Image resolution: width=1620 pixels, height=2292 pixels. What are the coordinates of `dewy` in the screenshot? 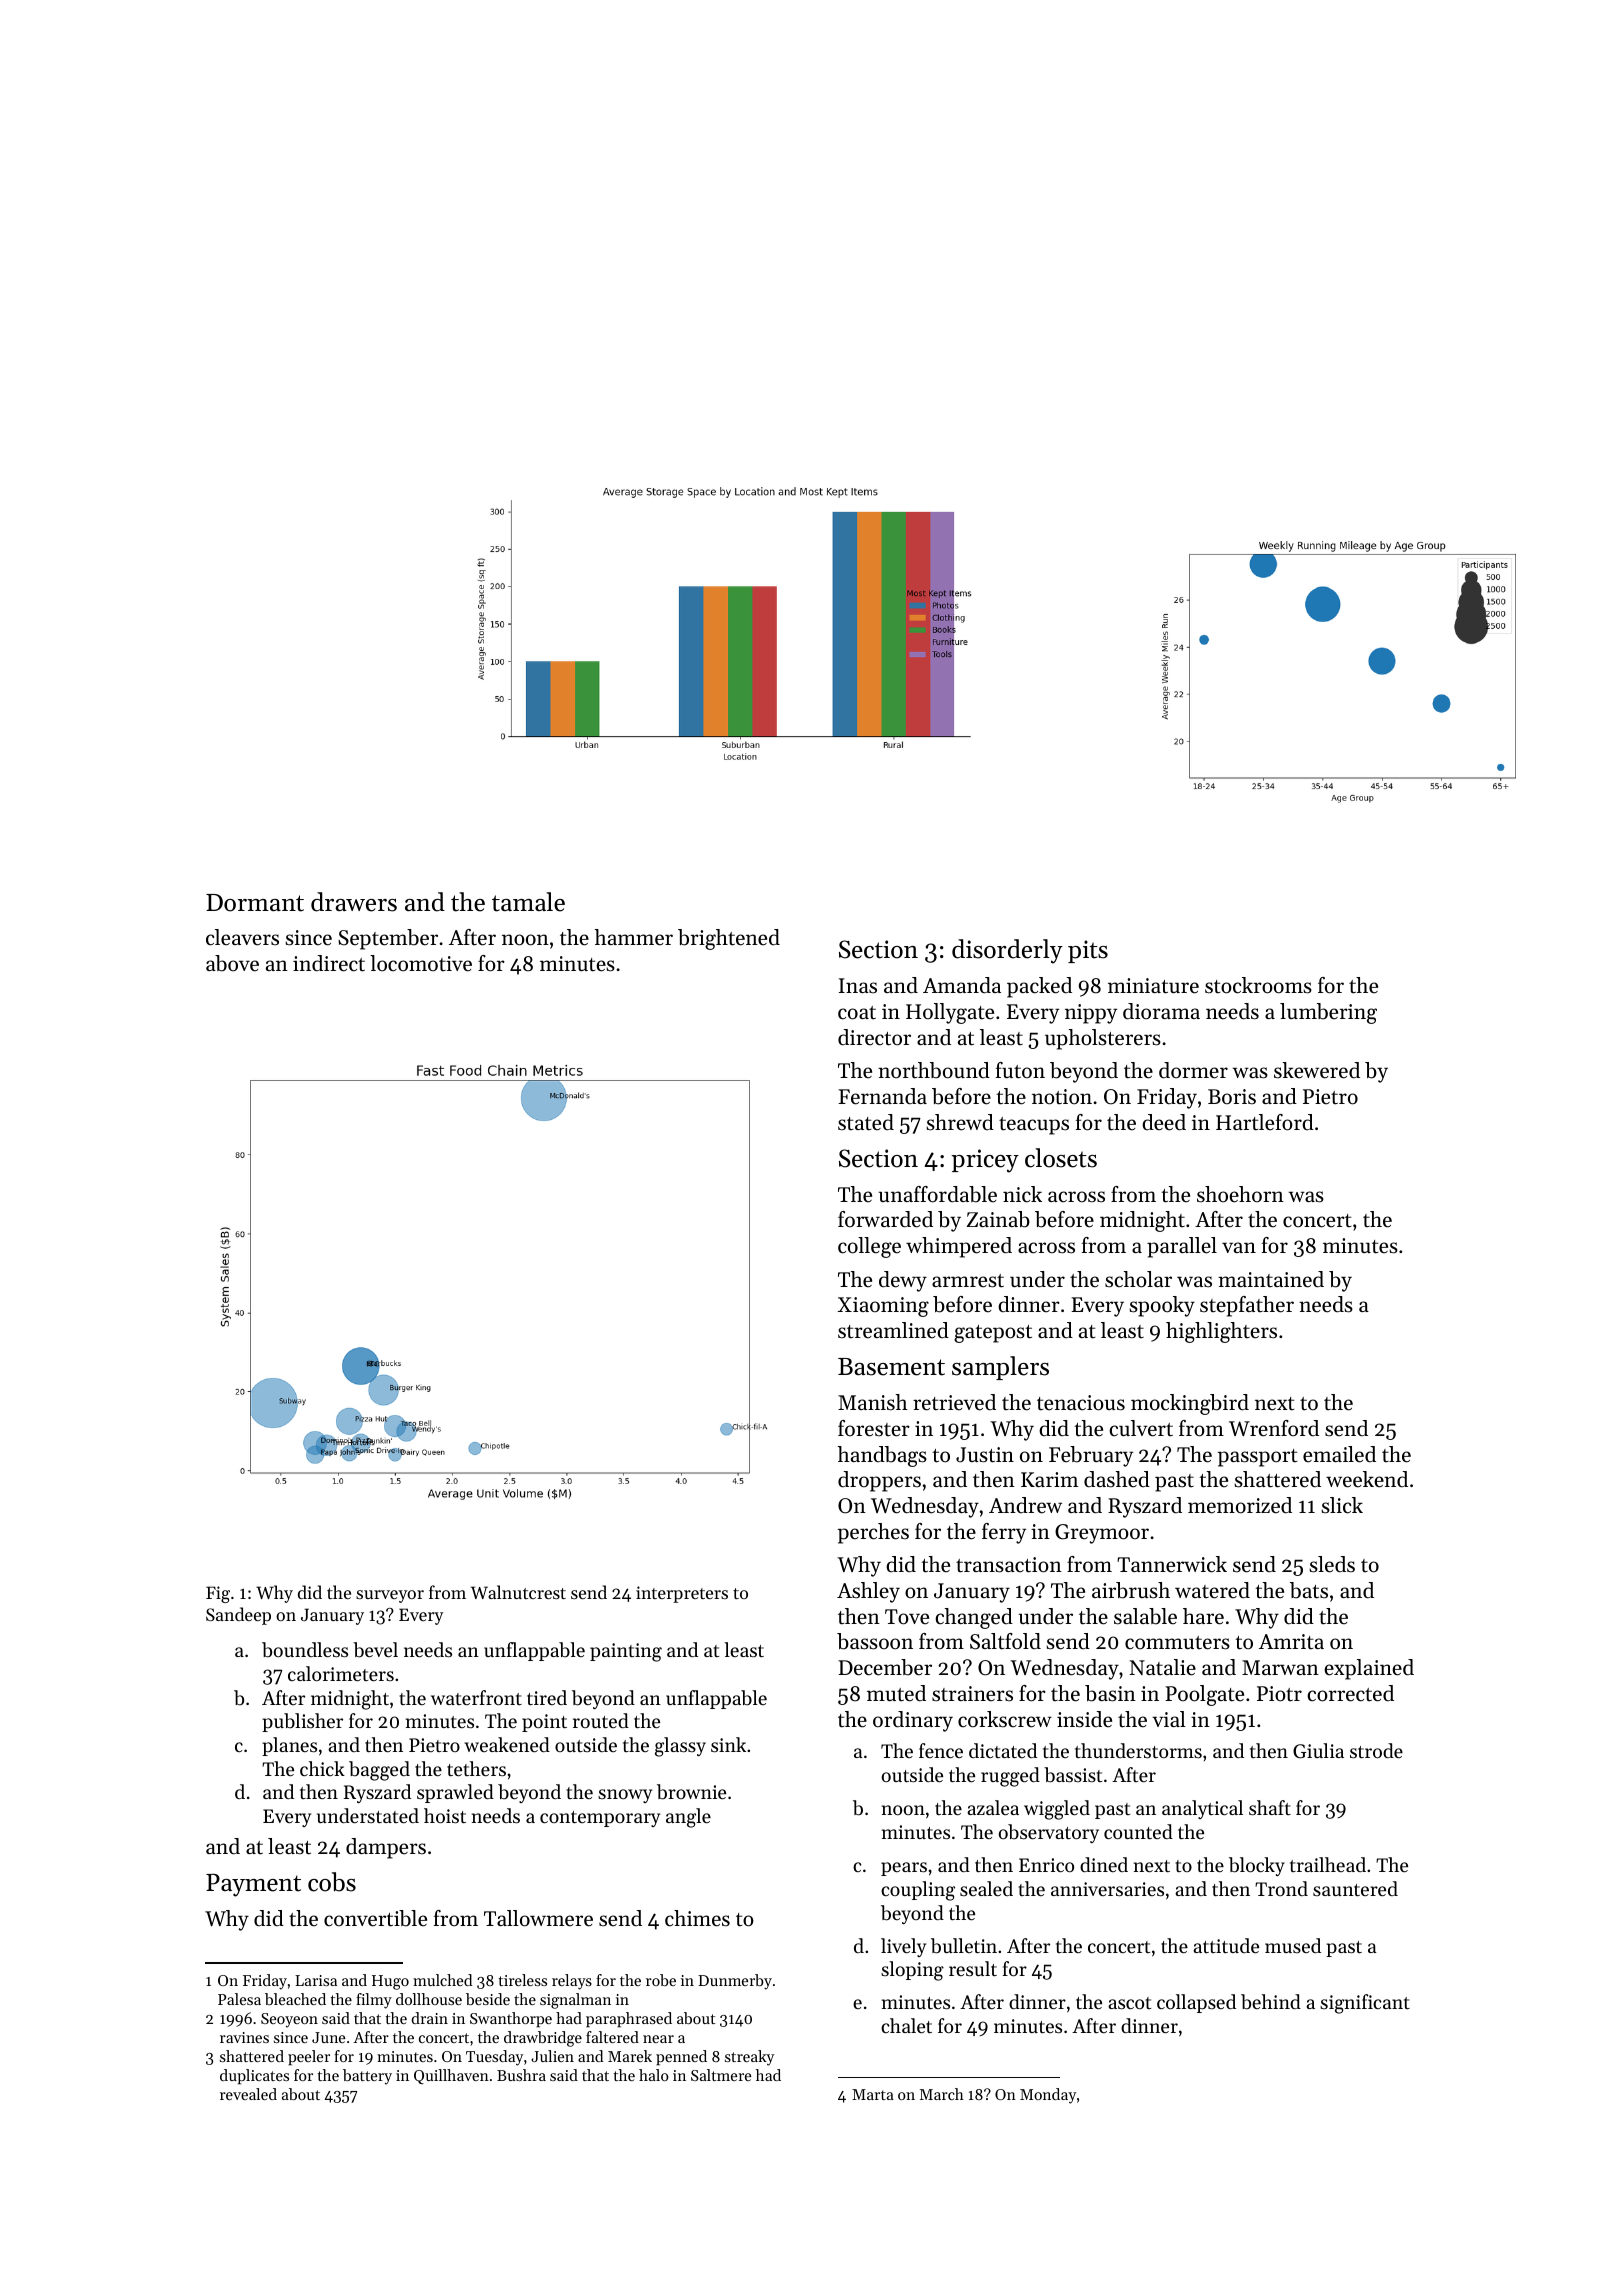 It's located at (903, 1281).
